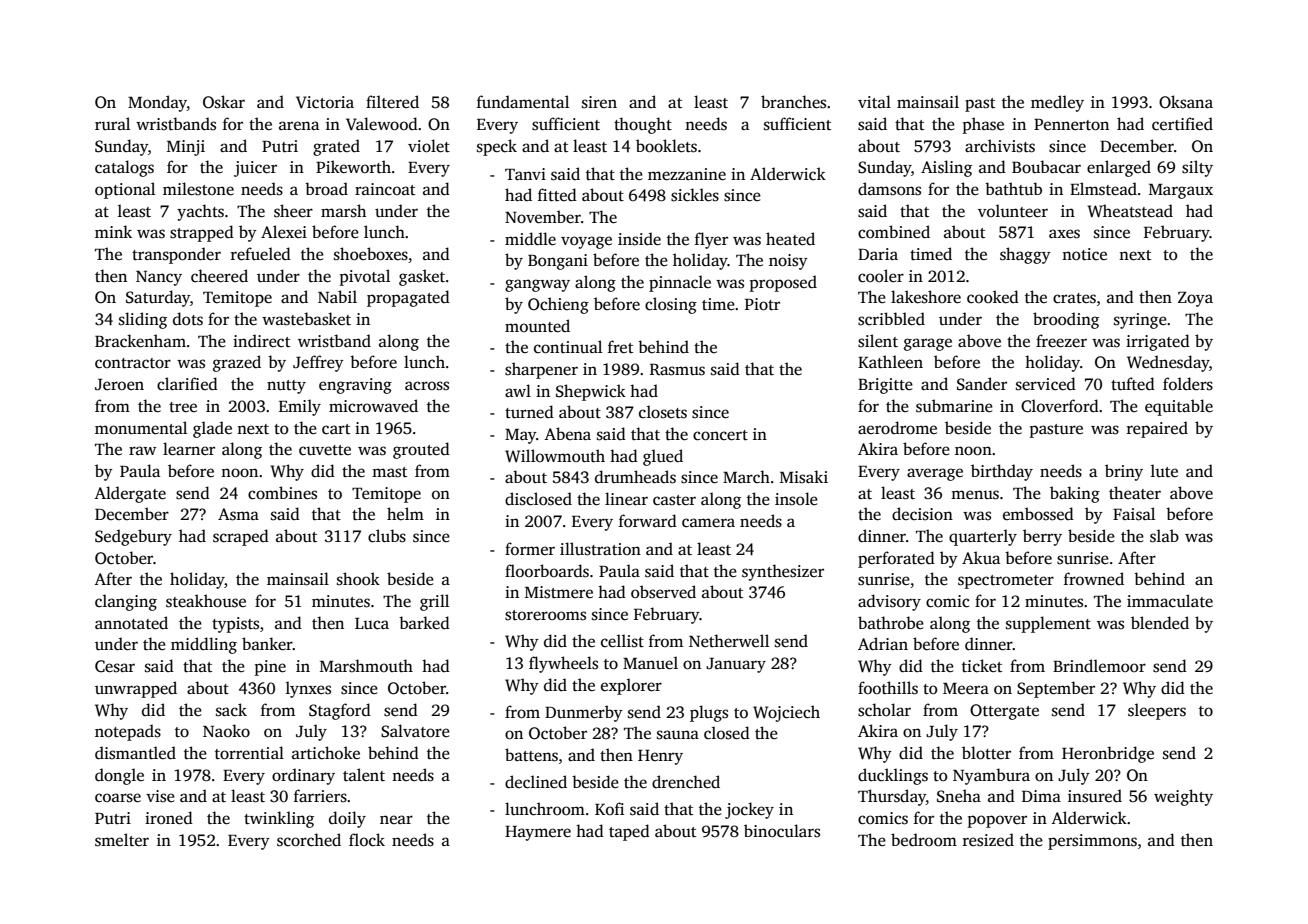  Describe the element at coordinates (300, 407) in the screenshot. I see `Emily` at that location.
